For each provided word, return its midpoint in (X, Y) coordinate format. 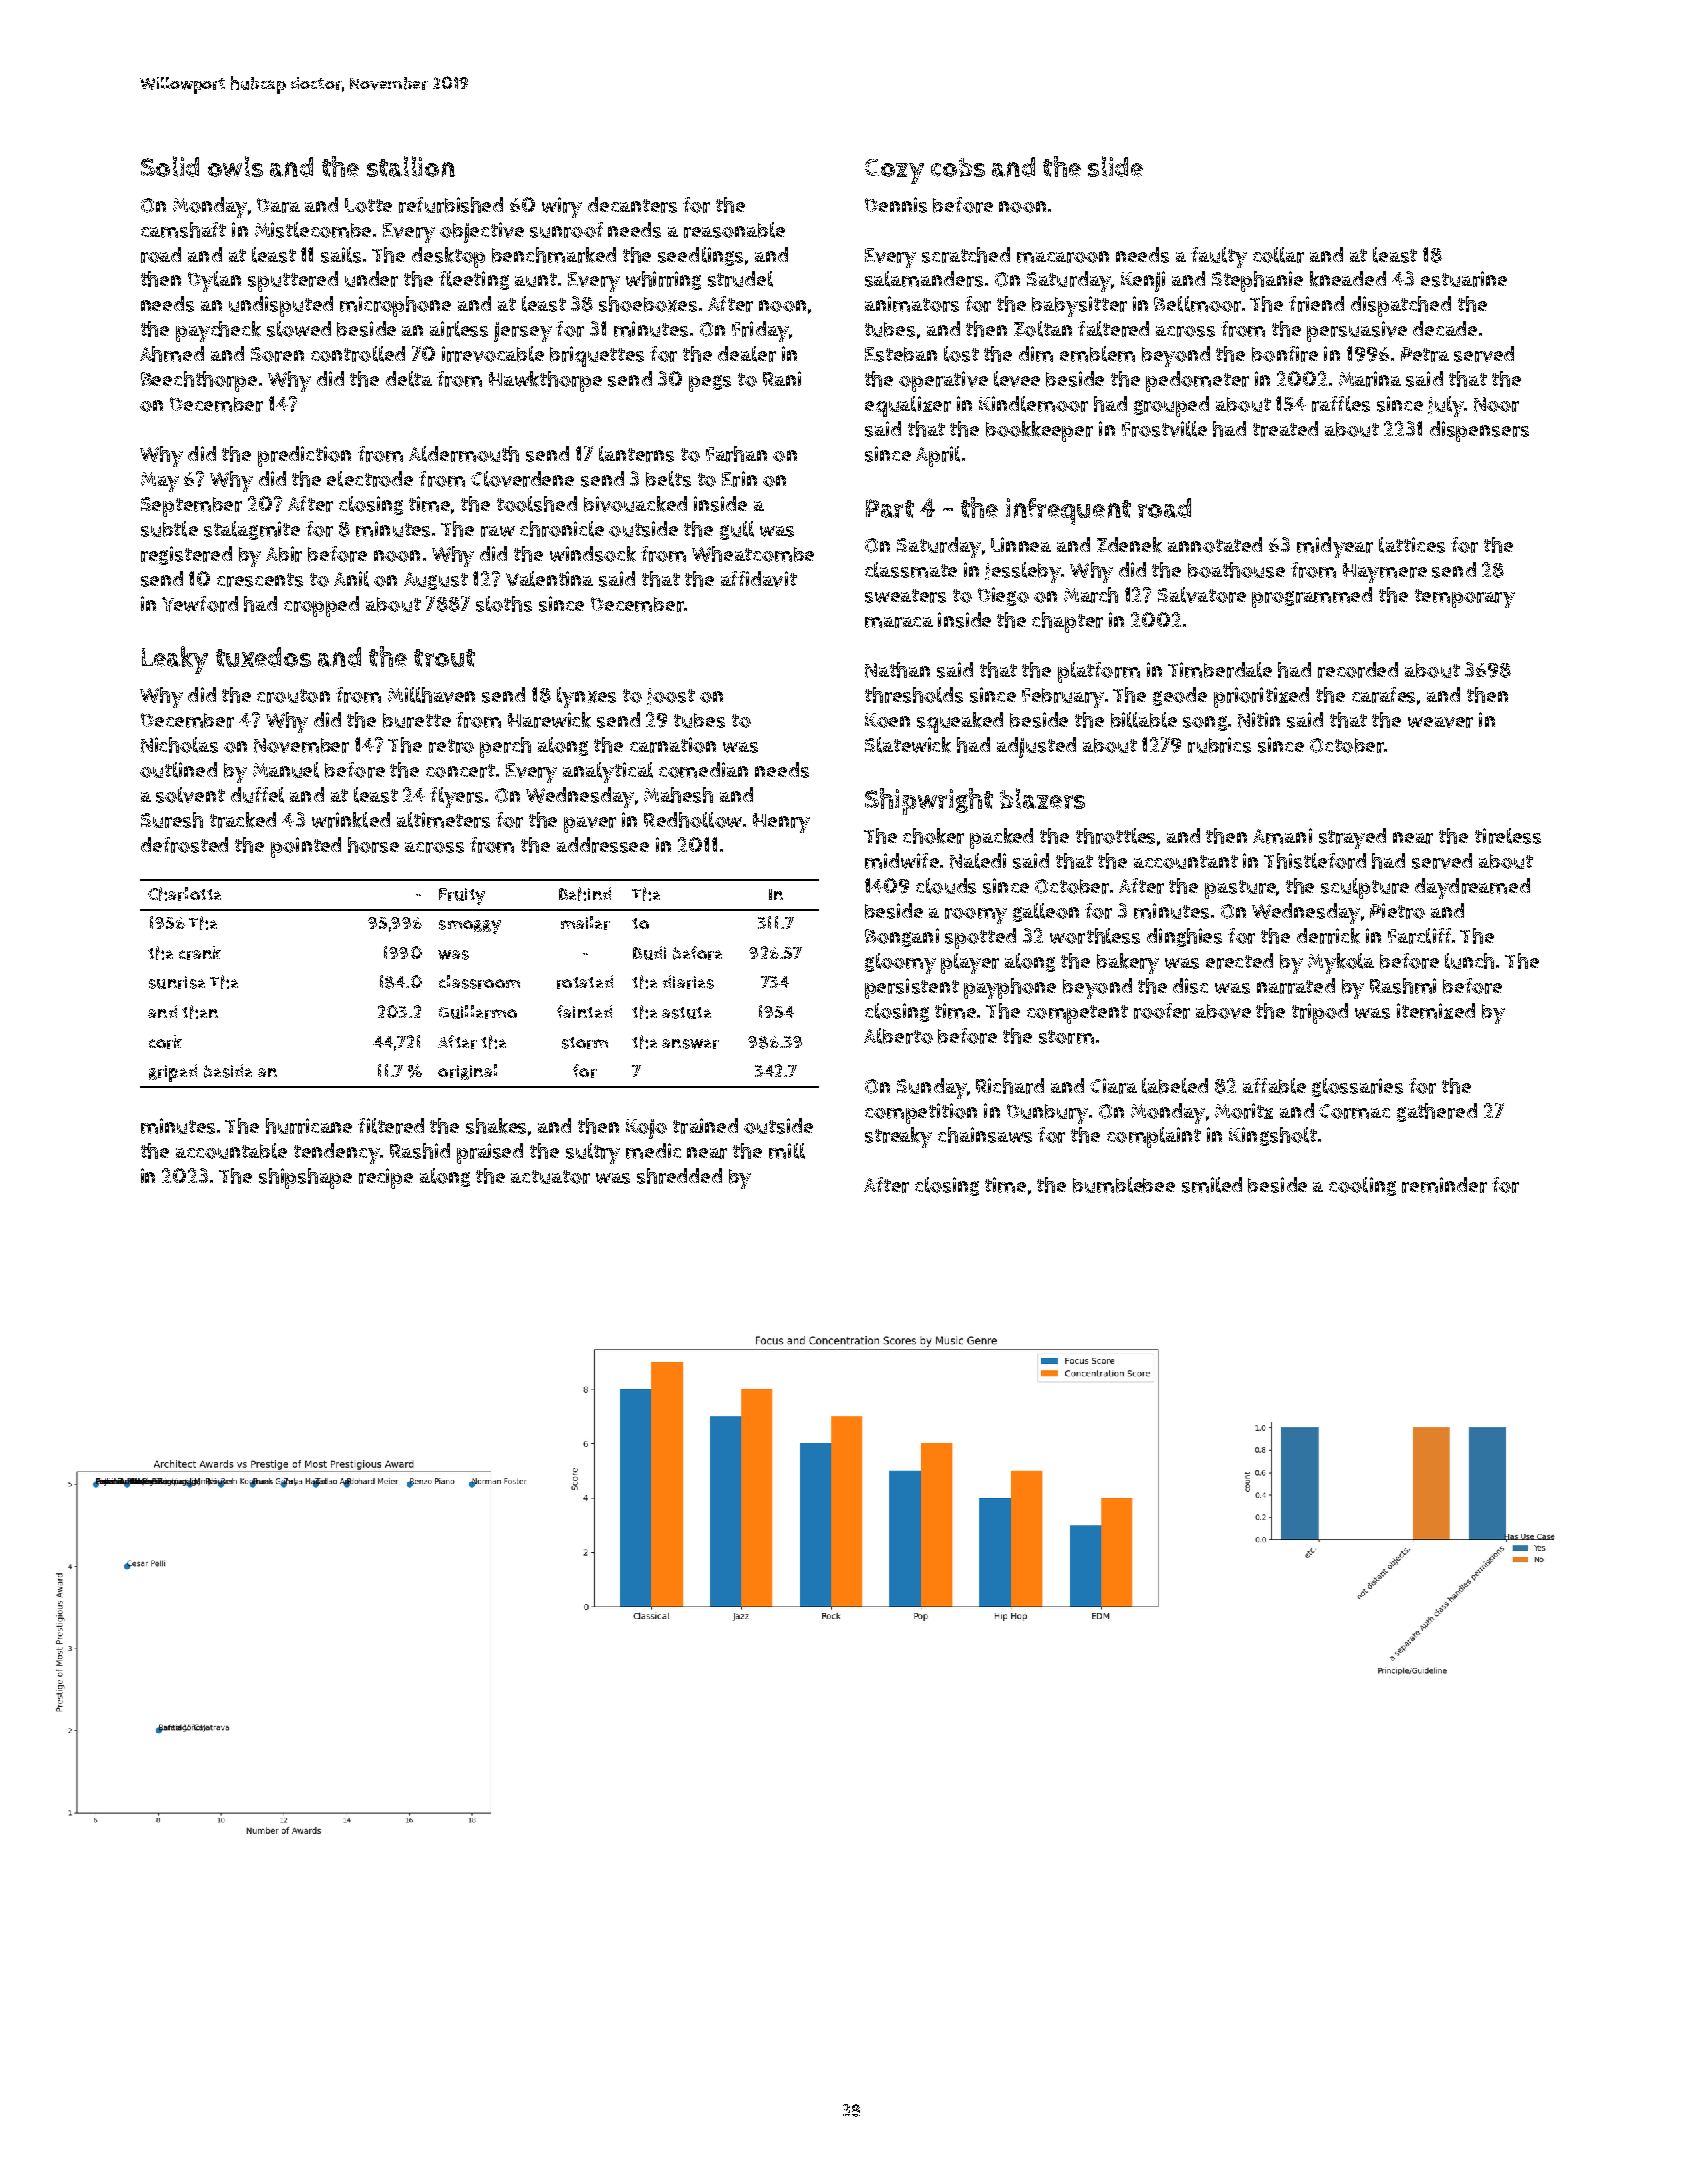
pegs (710, 383)
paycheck (218, 331)
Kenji (1143, 281)
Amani (1282, 836)
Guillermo (478, 1012)
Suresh (172, 820)
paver (590, 825)
